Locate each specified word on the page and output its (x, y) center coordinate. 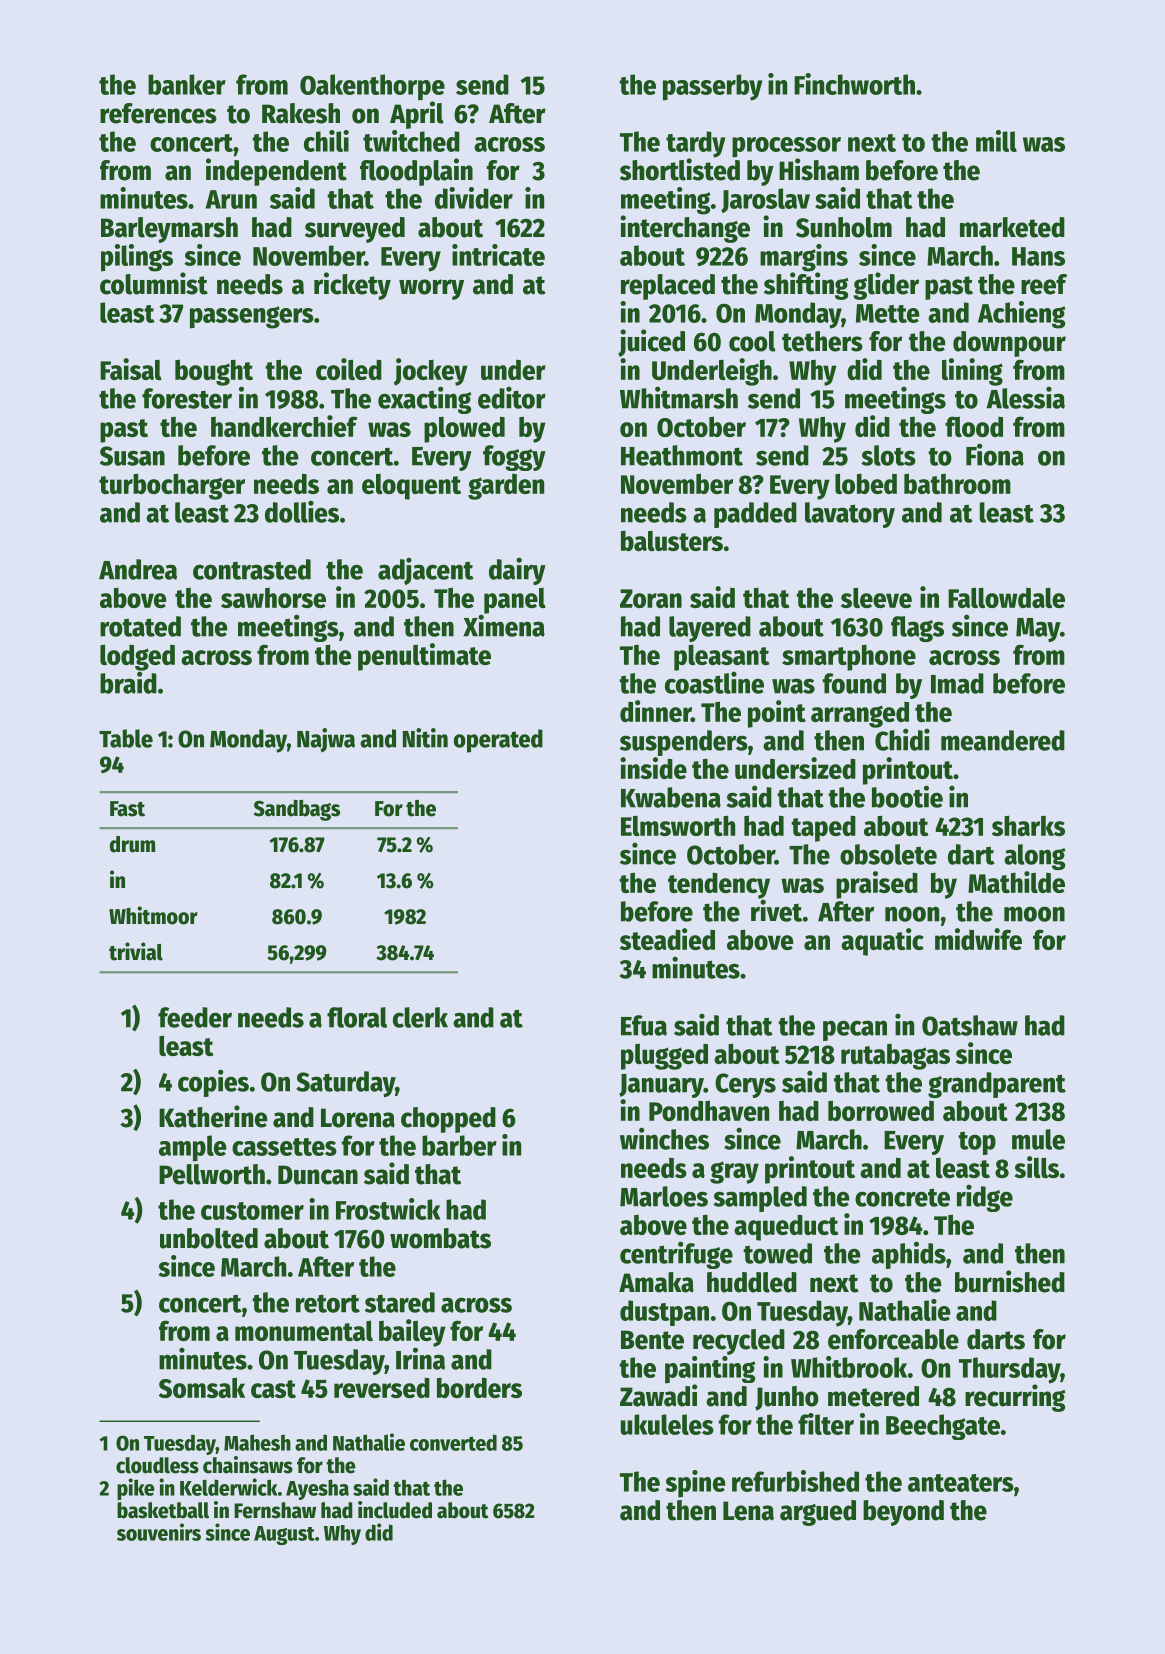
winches (664, 1138)
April (417, 115)
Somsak (202, 1387)
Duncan (318, 1175)
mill (996, 141)
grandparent (997, 1085)
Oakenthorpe (372, 87)
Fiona (995, 454)
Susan (132, 456)
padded (755, 515)
